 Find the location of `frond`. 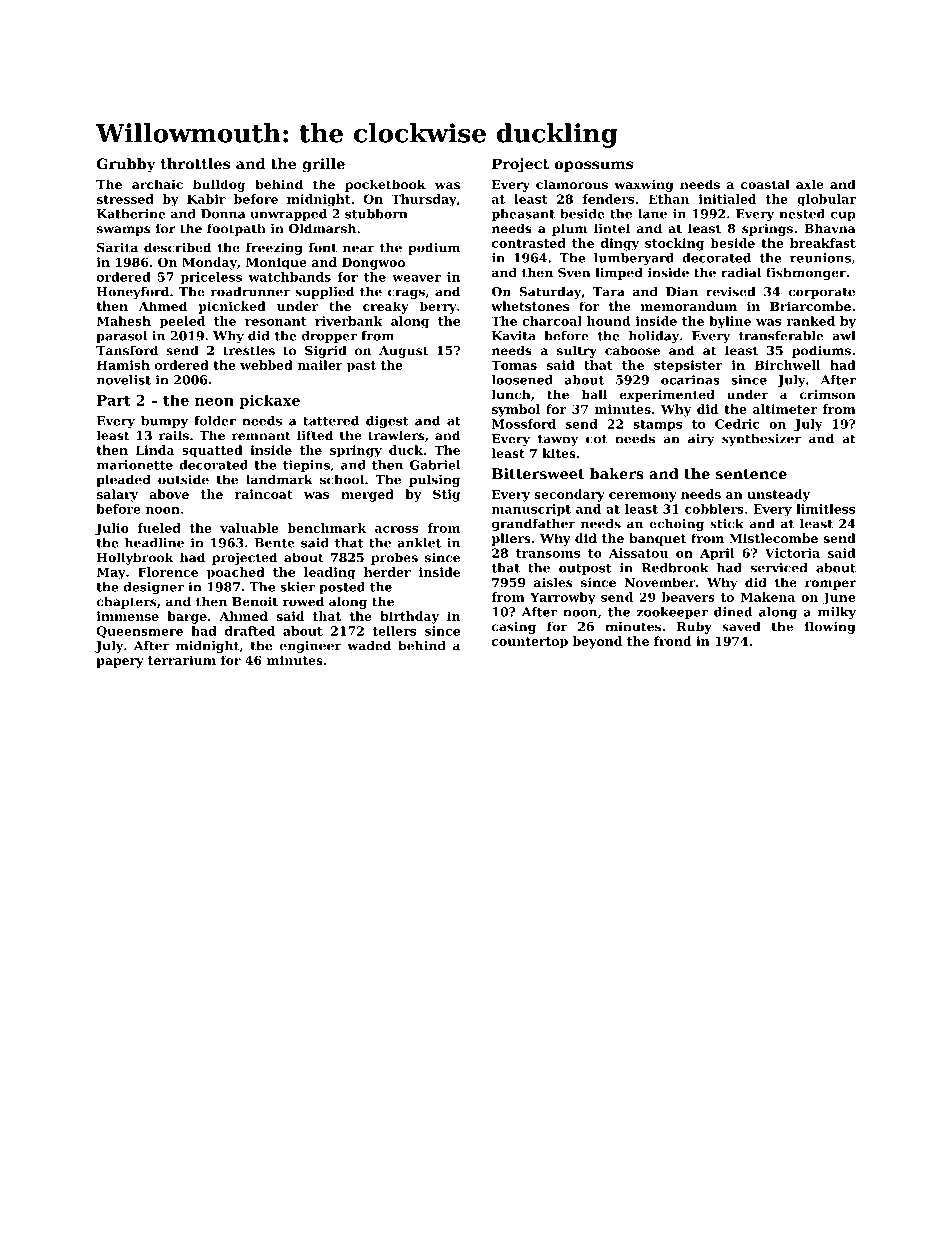

frond is located at coordinates (673, 641).
